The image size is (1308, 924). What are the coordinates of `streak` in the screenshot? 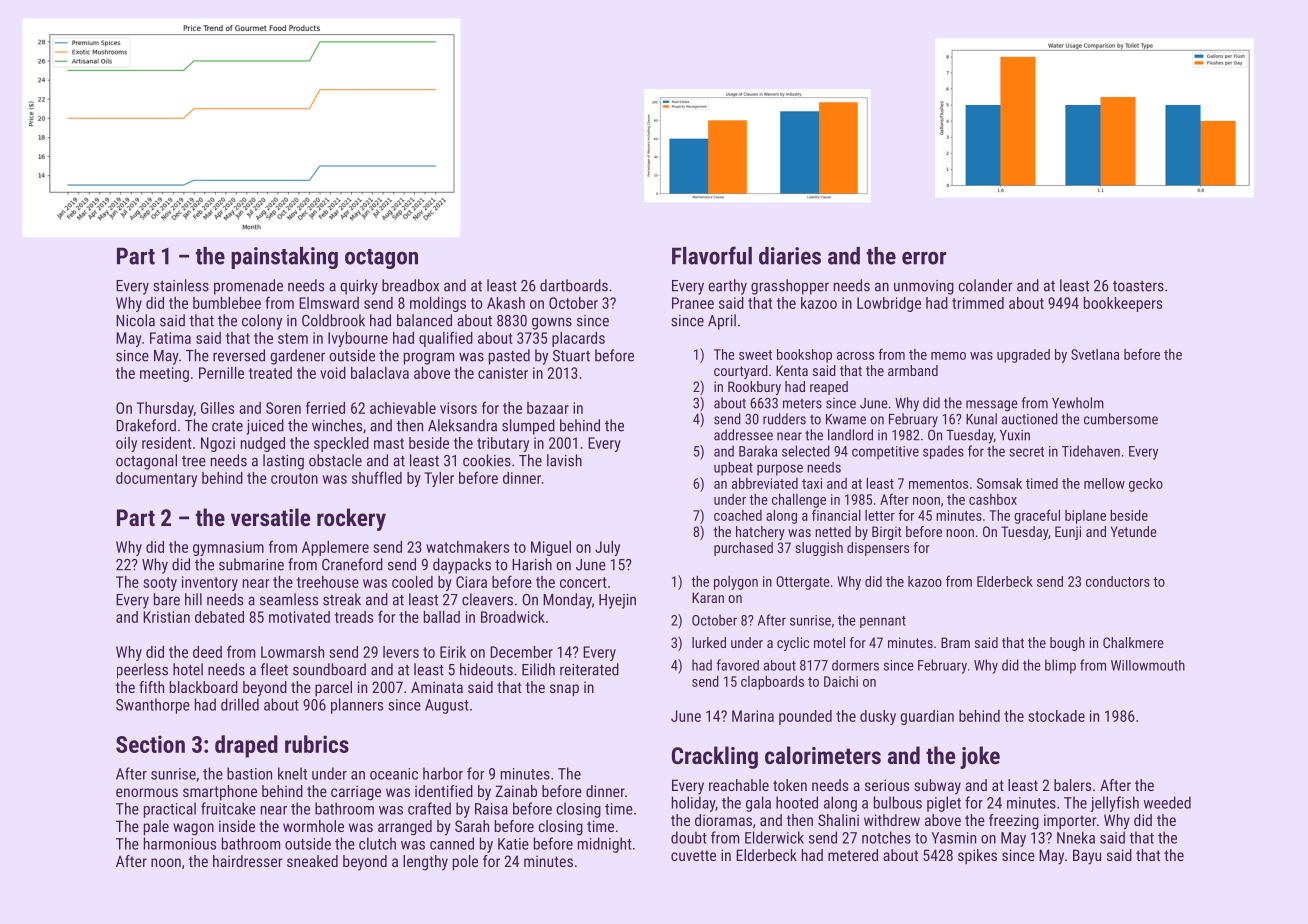 It's located at (342, 599).
